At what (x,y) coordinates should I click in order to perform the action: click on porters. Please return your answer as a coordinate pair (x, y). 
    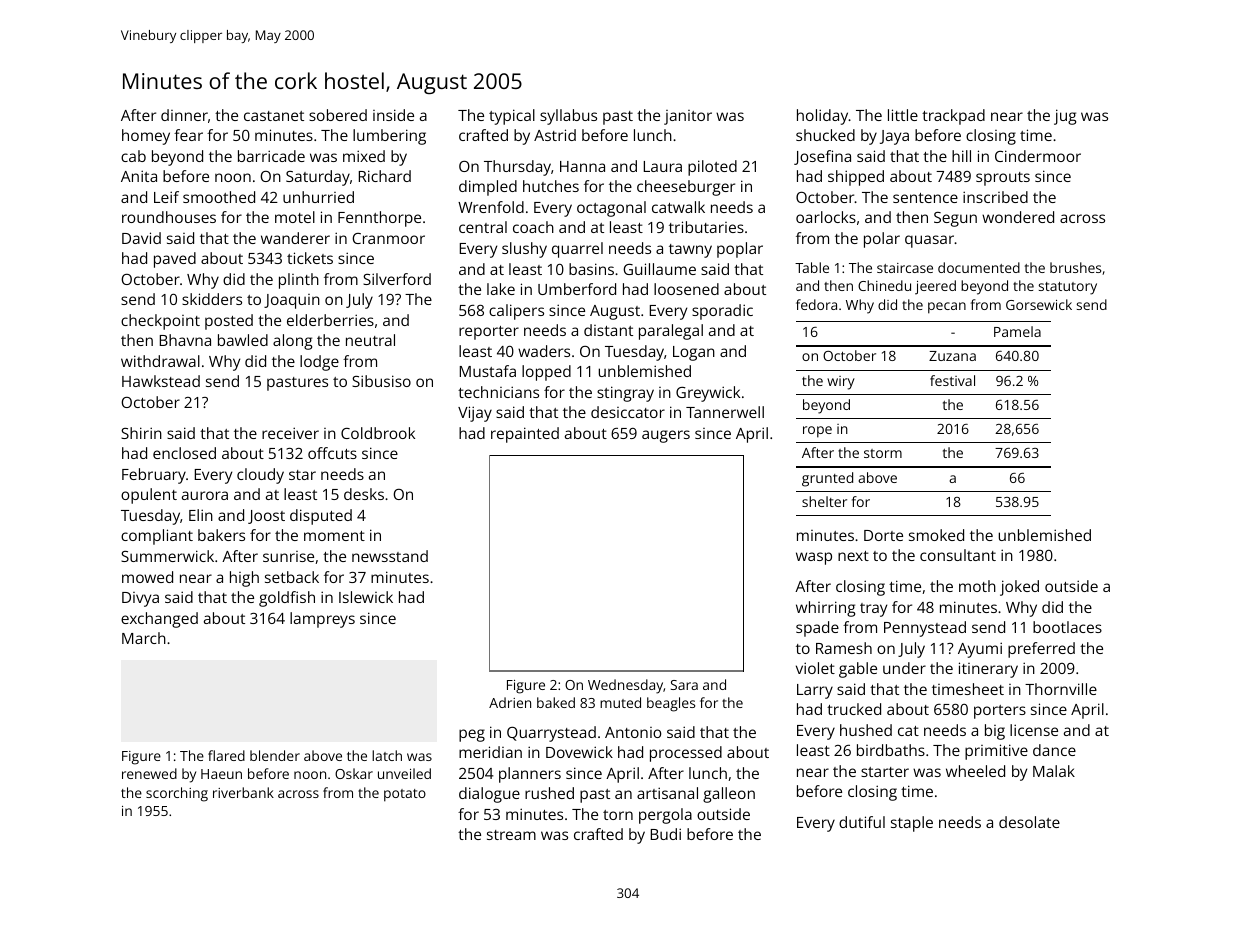
    Looking at the image, I should click on (1000, 712).
